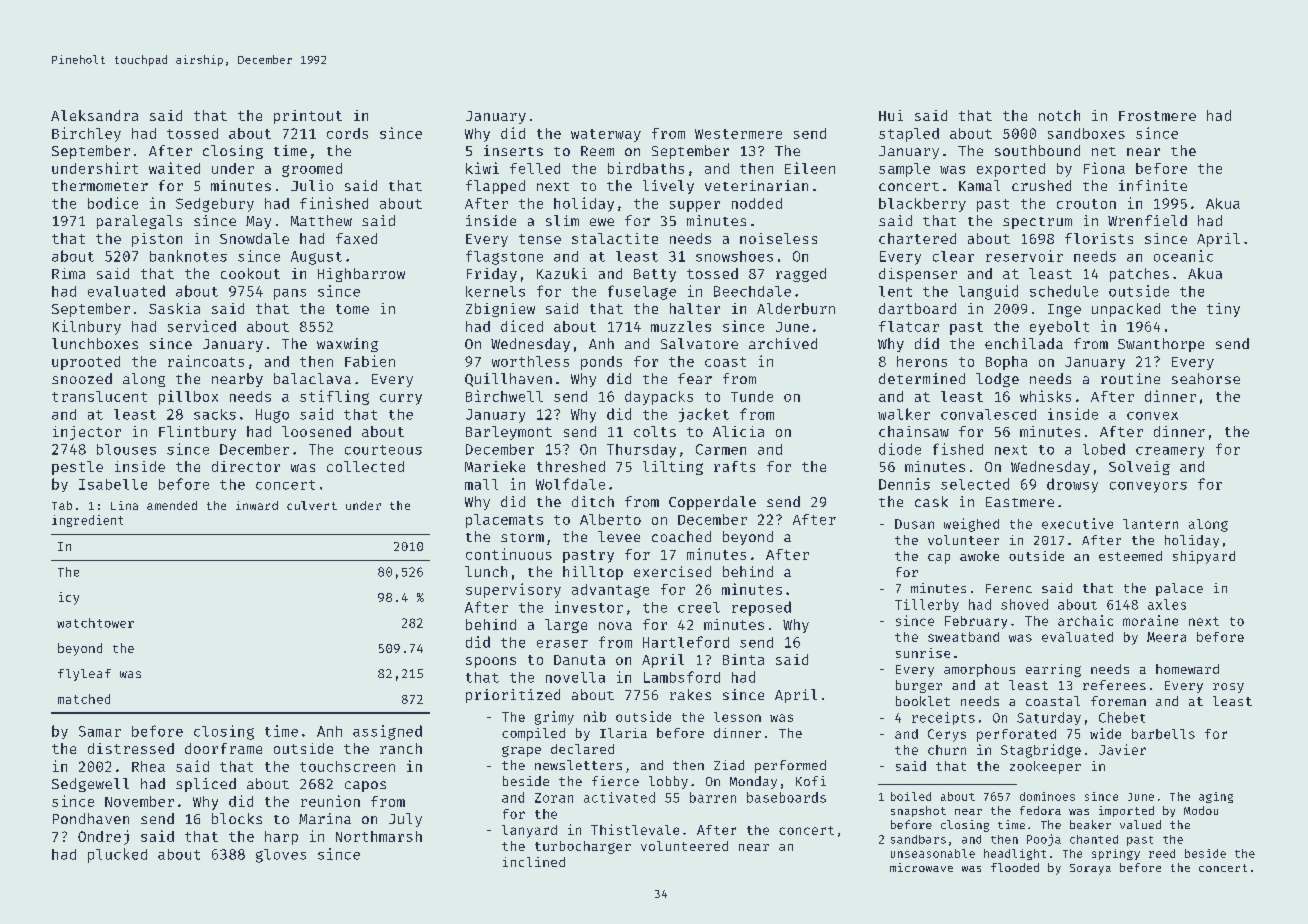  I want to click on inclined, so click(534, 862).
